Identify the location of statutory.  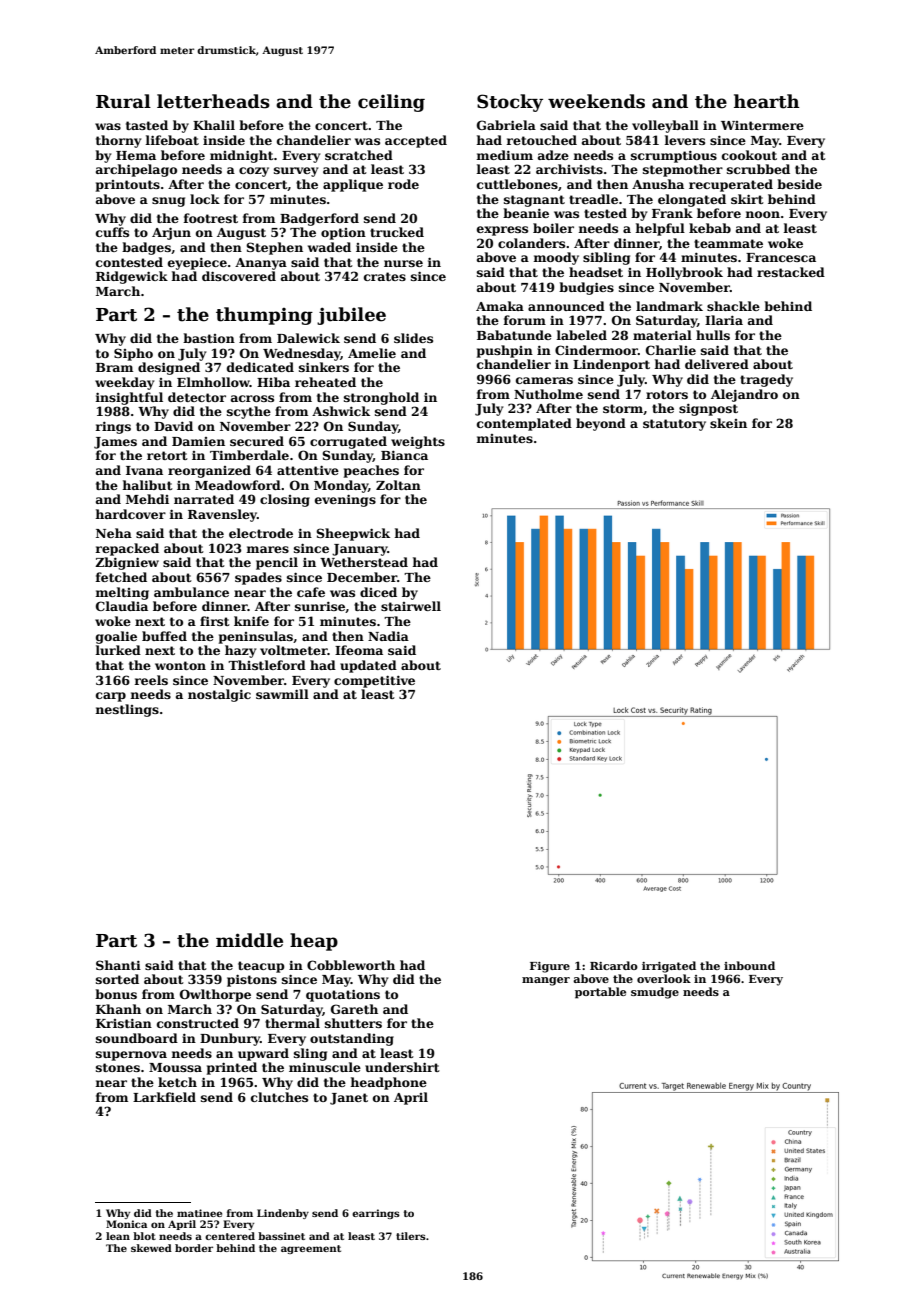
(674, 425).
